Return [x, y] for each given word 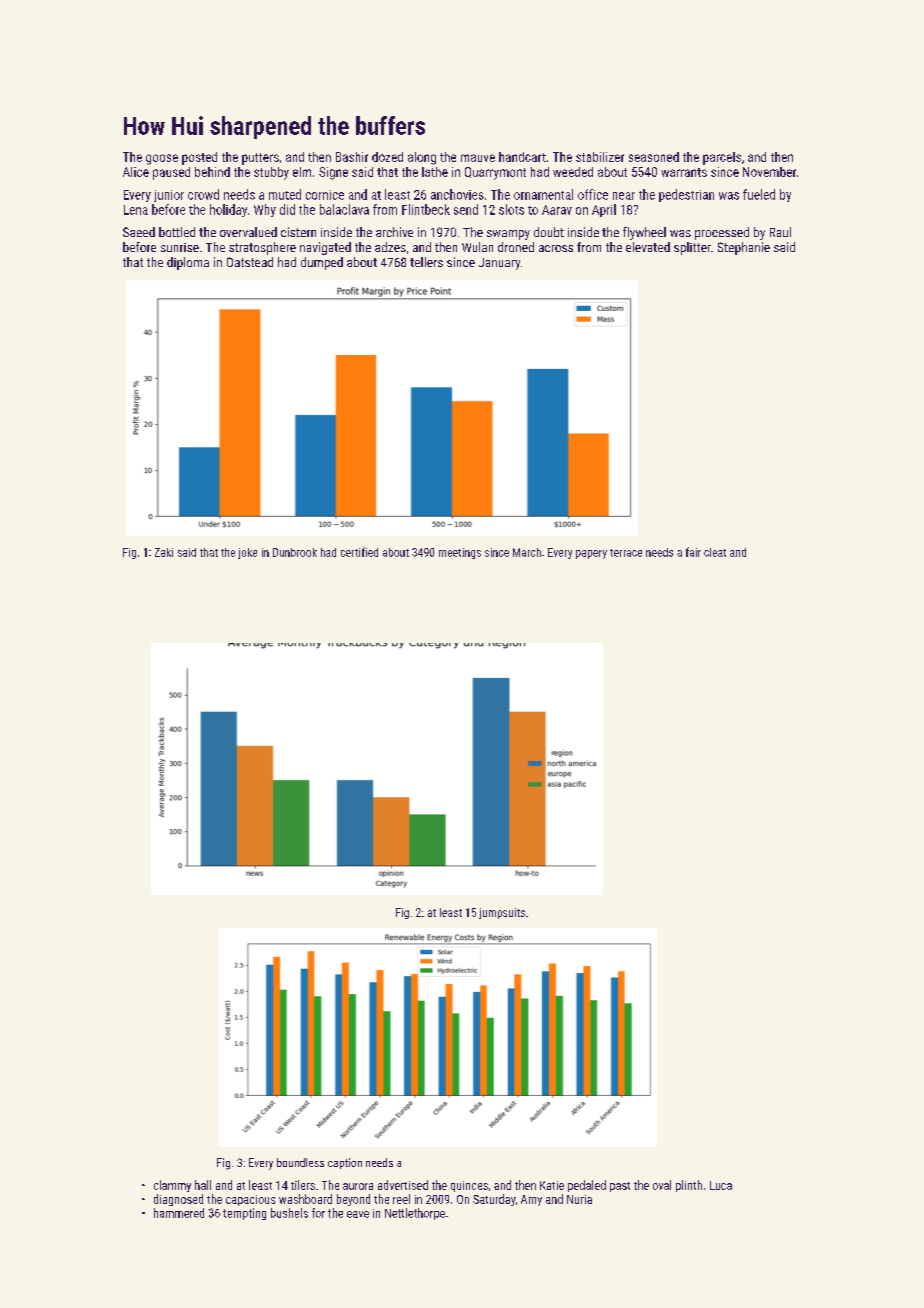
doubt [549, 232]
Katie [552, 1185]
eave [358, 1214]
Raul [780, 232]
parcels [722, 158]
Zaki [164, 552]
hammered [179, 1213]
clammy [172, 1186]
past [620, 1187]
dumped [322, 263]
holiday [228, 210]
